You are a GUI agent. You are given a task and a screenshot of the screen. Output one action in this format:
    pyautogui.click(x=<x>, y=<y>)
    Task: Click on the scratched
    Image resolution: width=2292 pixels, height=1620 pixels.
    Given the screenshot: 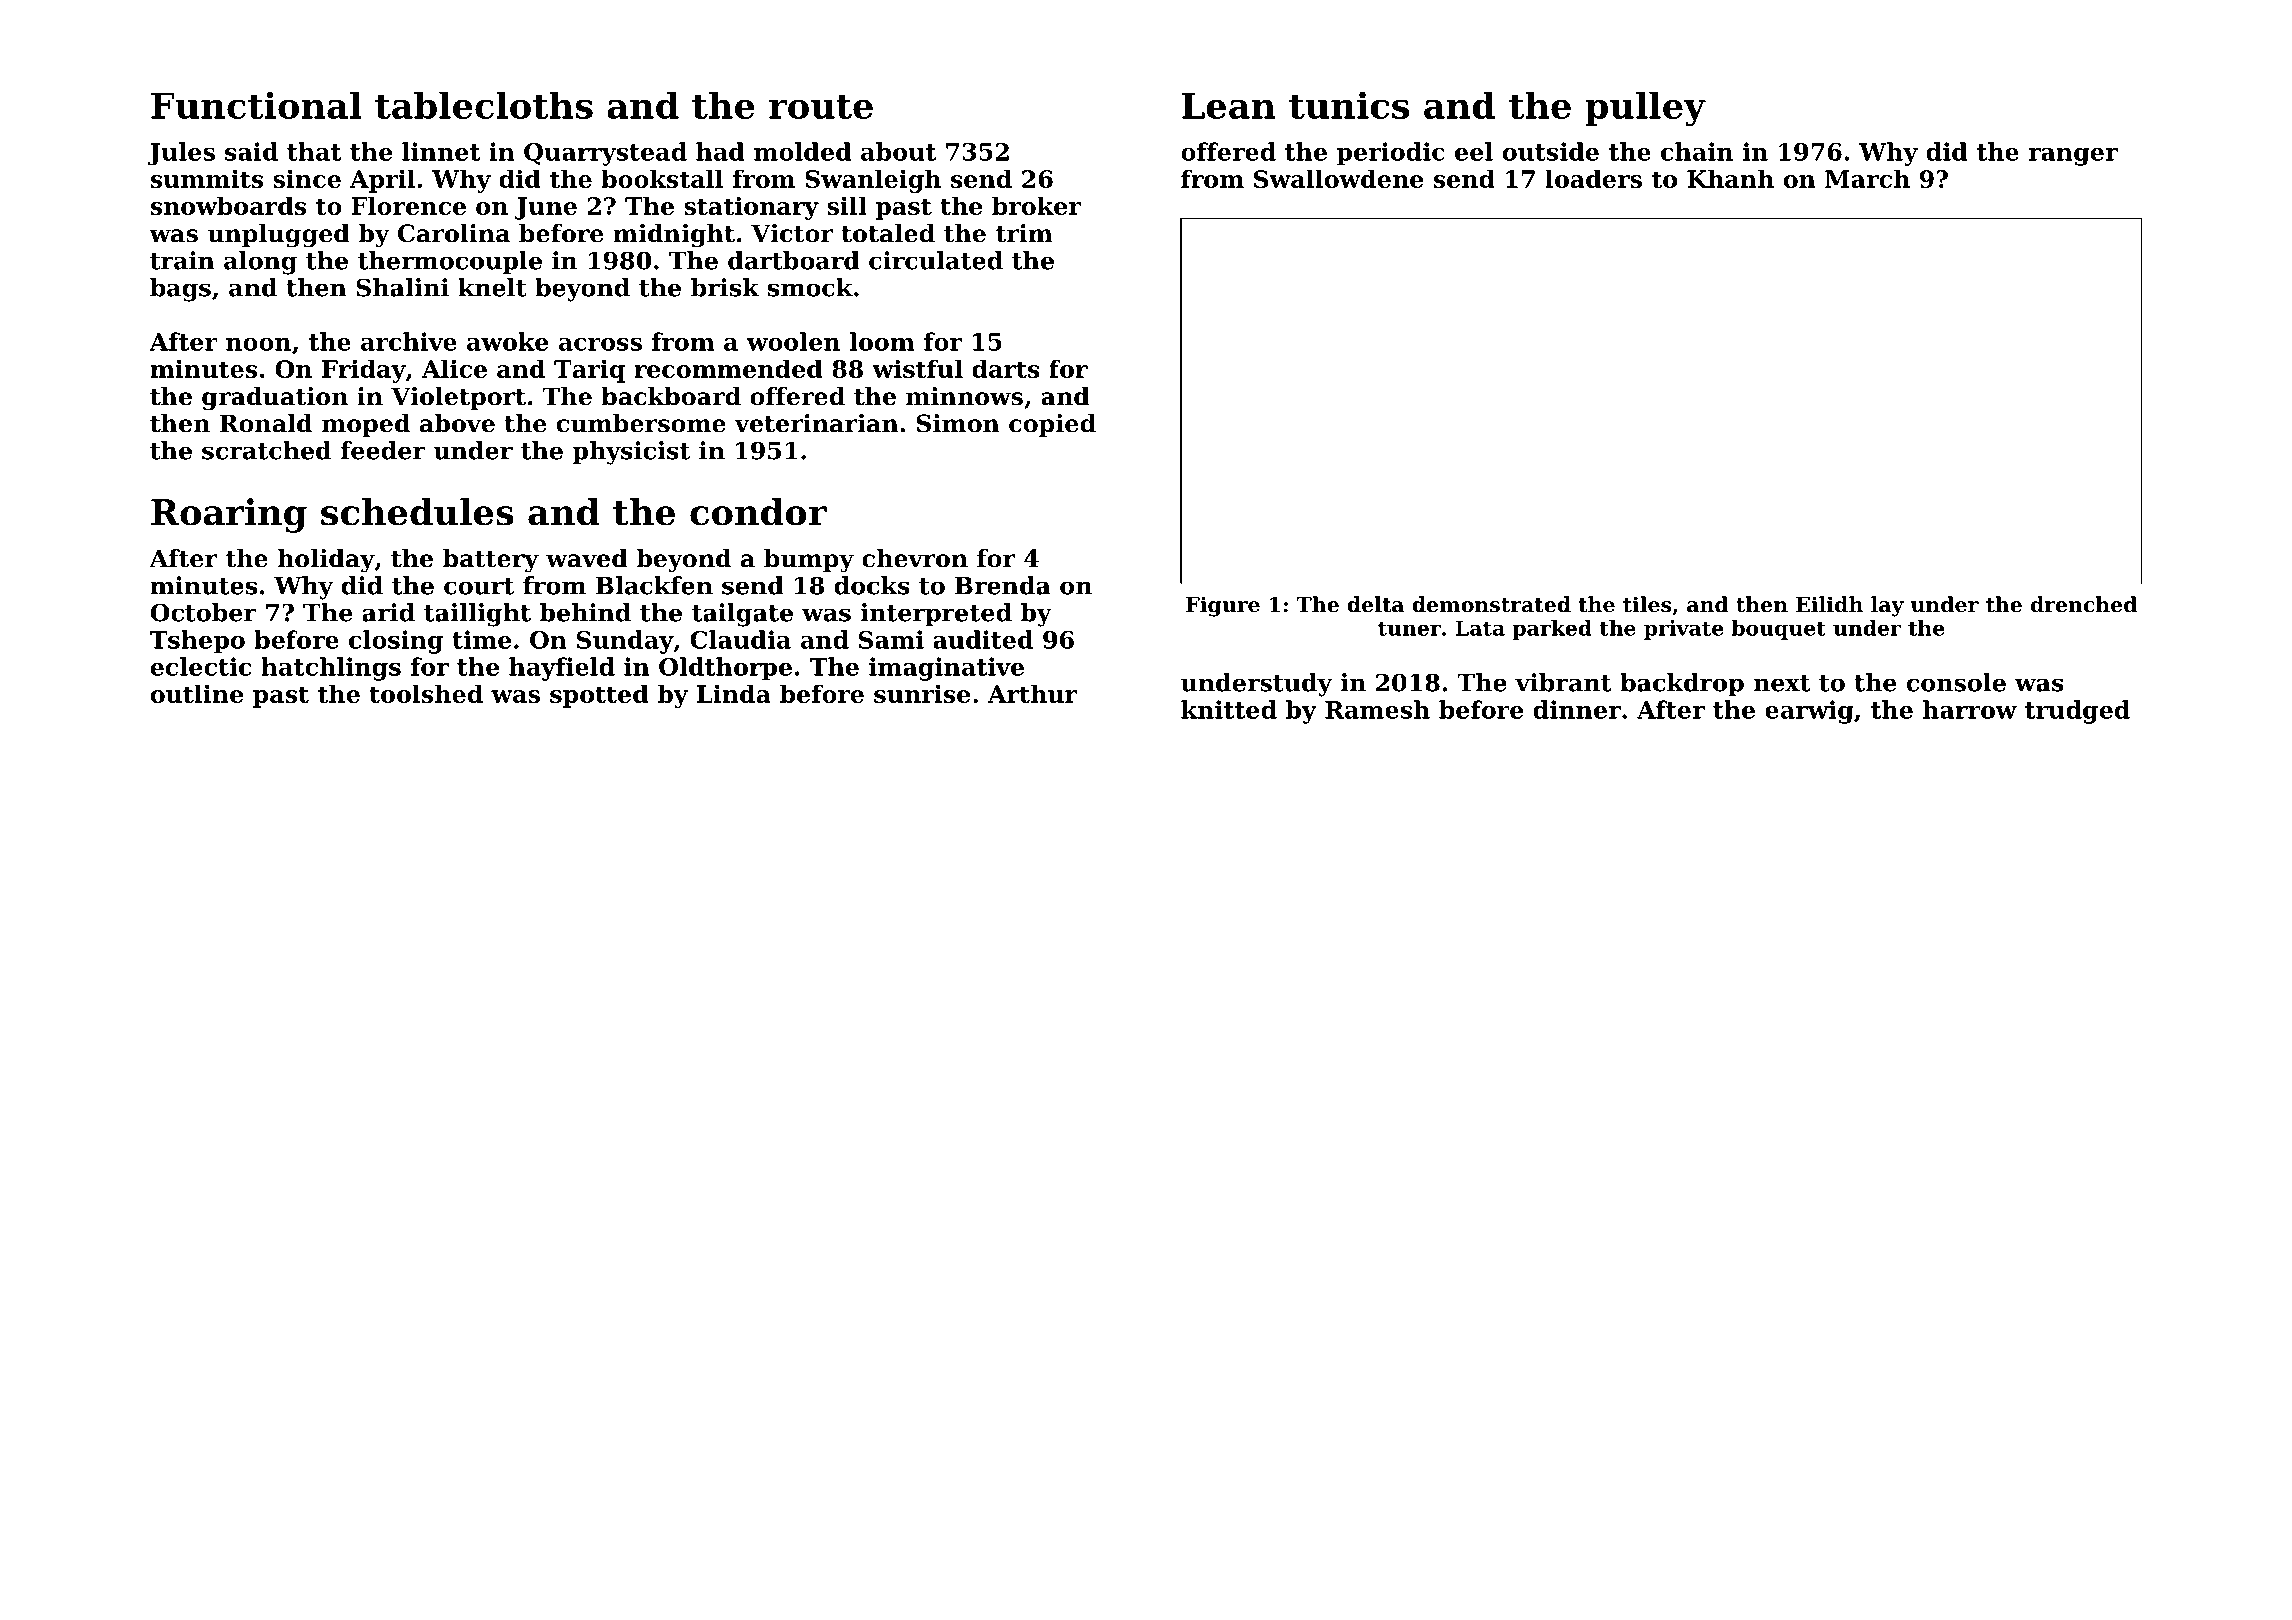 What is the action you would take?
    pyautogui.click(x=266, y=450)
